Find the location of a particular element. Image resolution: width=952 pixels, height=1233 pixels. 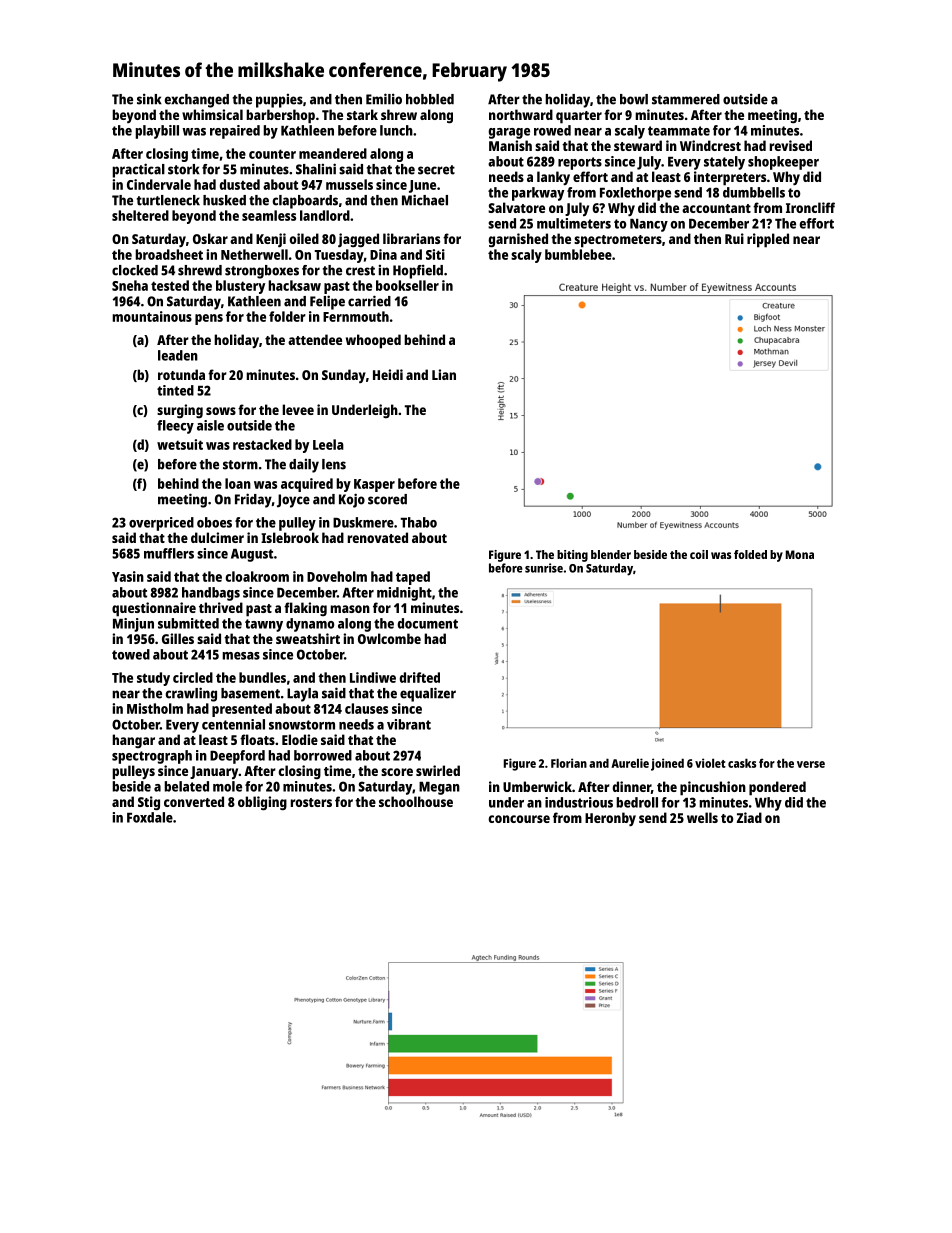

Minjun is located at coordinates (133, 625).
